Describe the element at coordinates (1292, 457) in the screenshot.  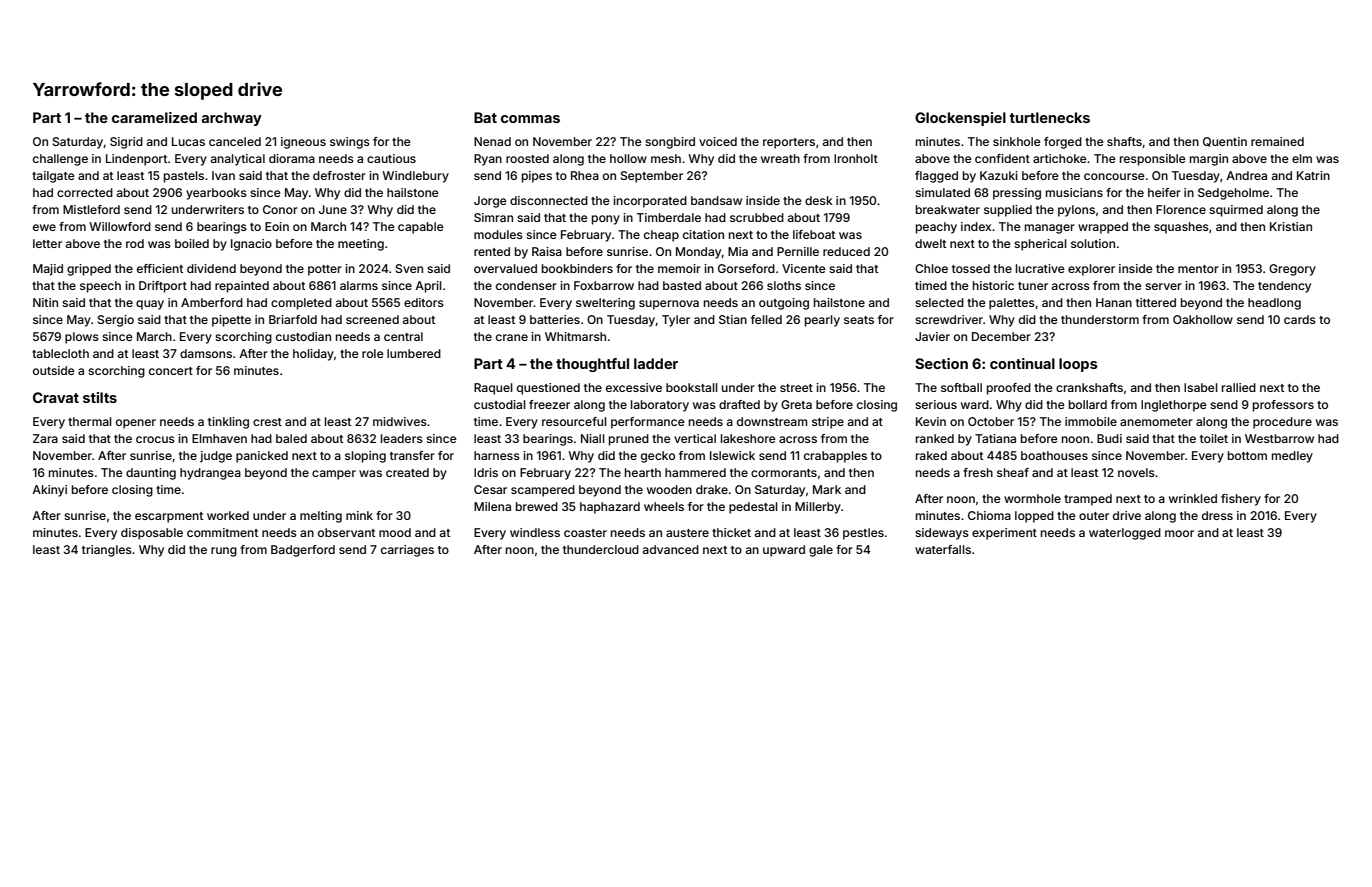
I see `medley` at that location.
